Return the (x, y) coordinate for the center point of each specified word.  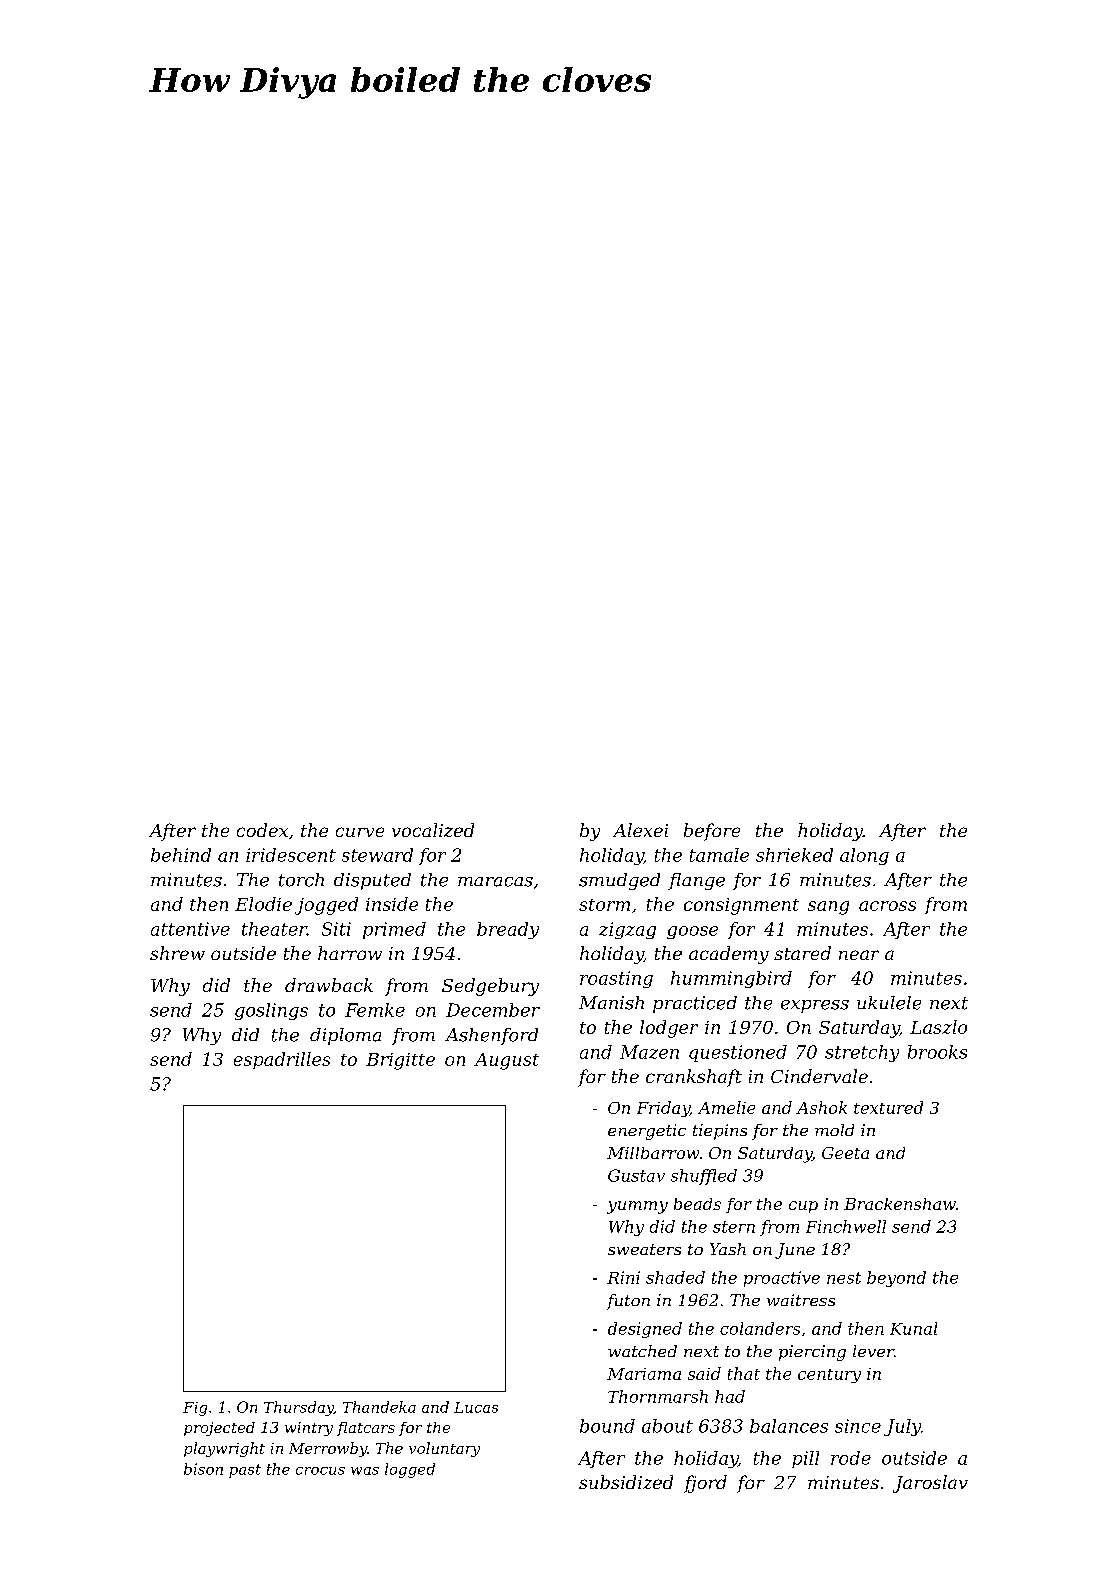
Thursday (299, 1408)
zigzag (627, 930)
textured (888, 1107)
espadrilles (282, 1060)
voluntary (444, 1449)
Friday (663, 1109)
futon (628, 1302)
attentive (190, 929)
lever (873, 1351)
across (887, 906)
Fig (195, 1409)
